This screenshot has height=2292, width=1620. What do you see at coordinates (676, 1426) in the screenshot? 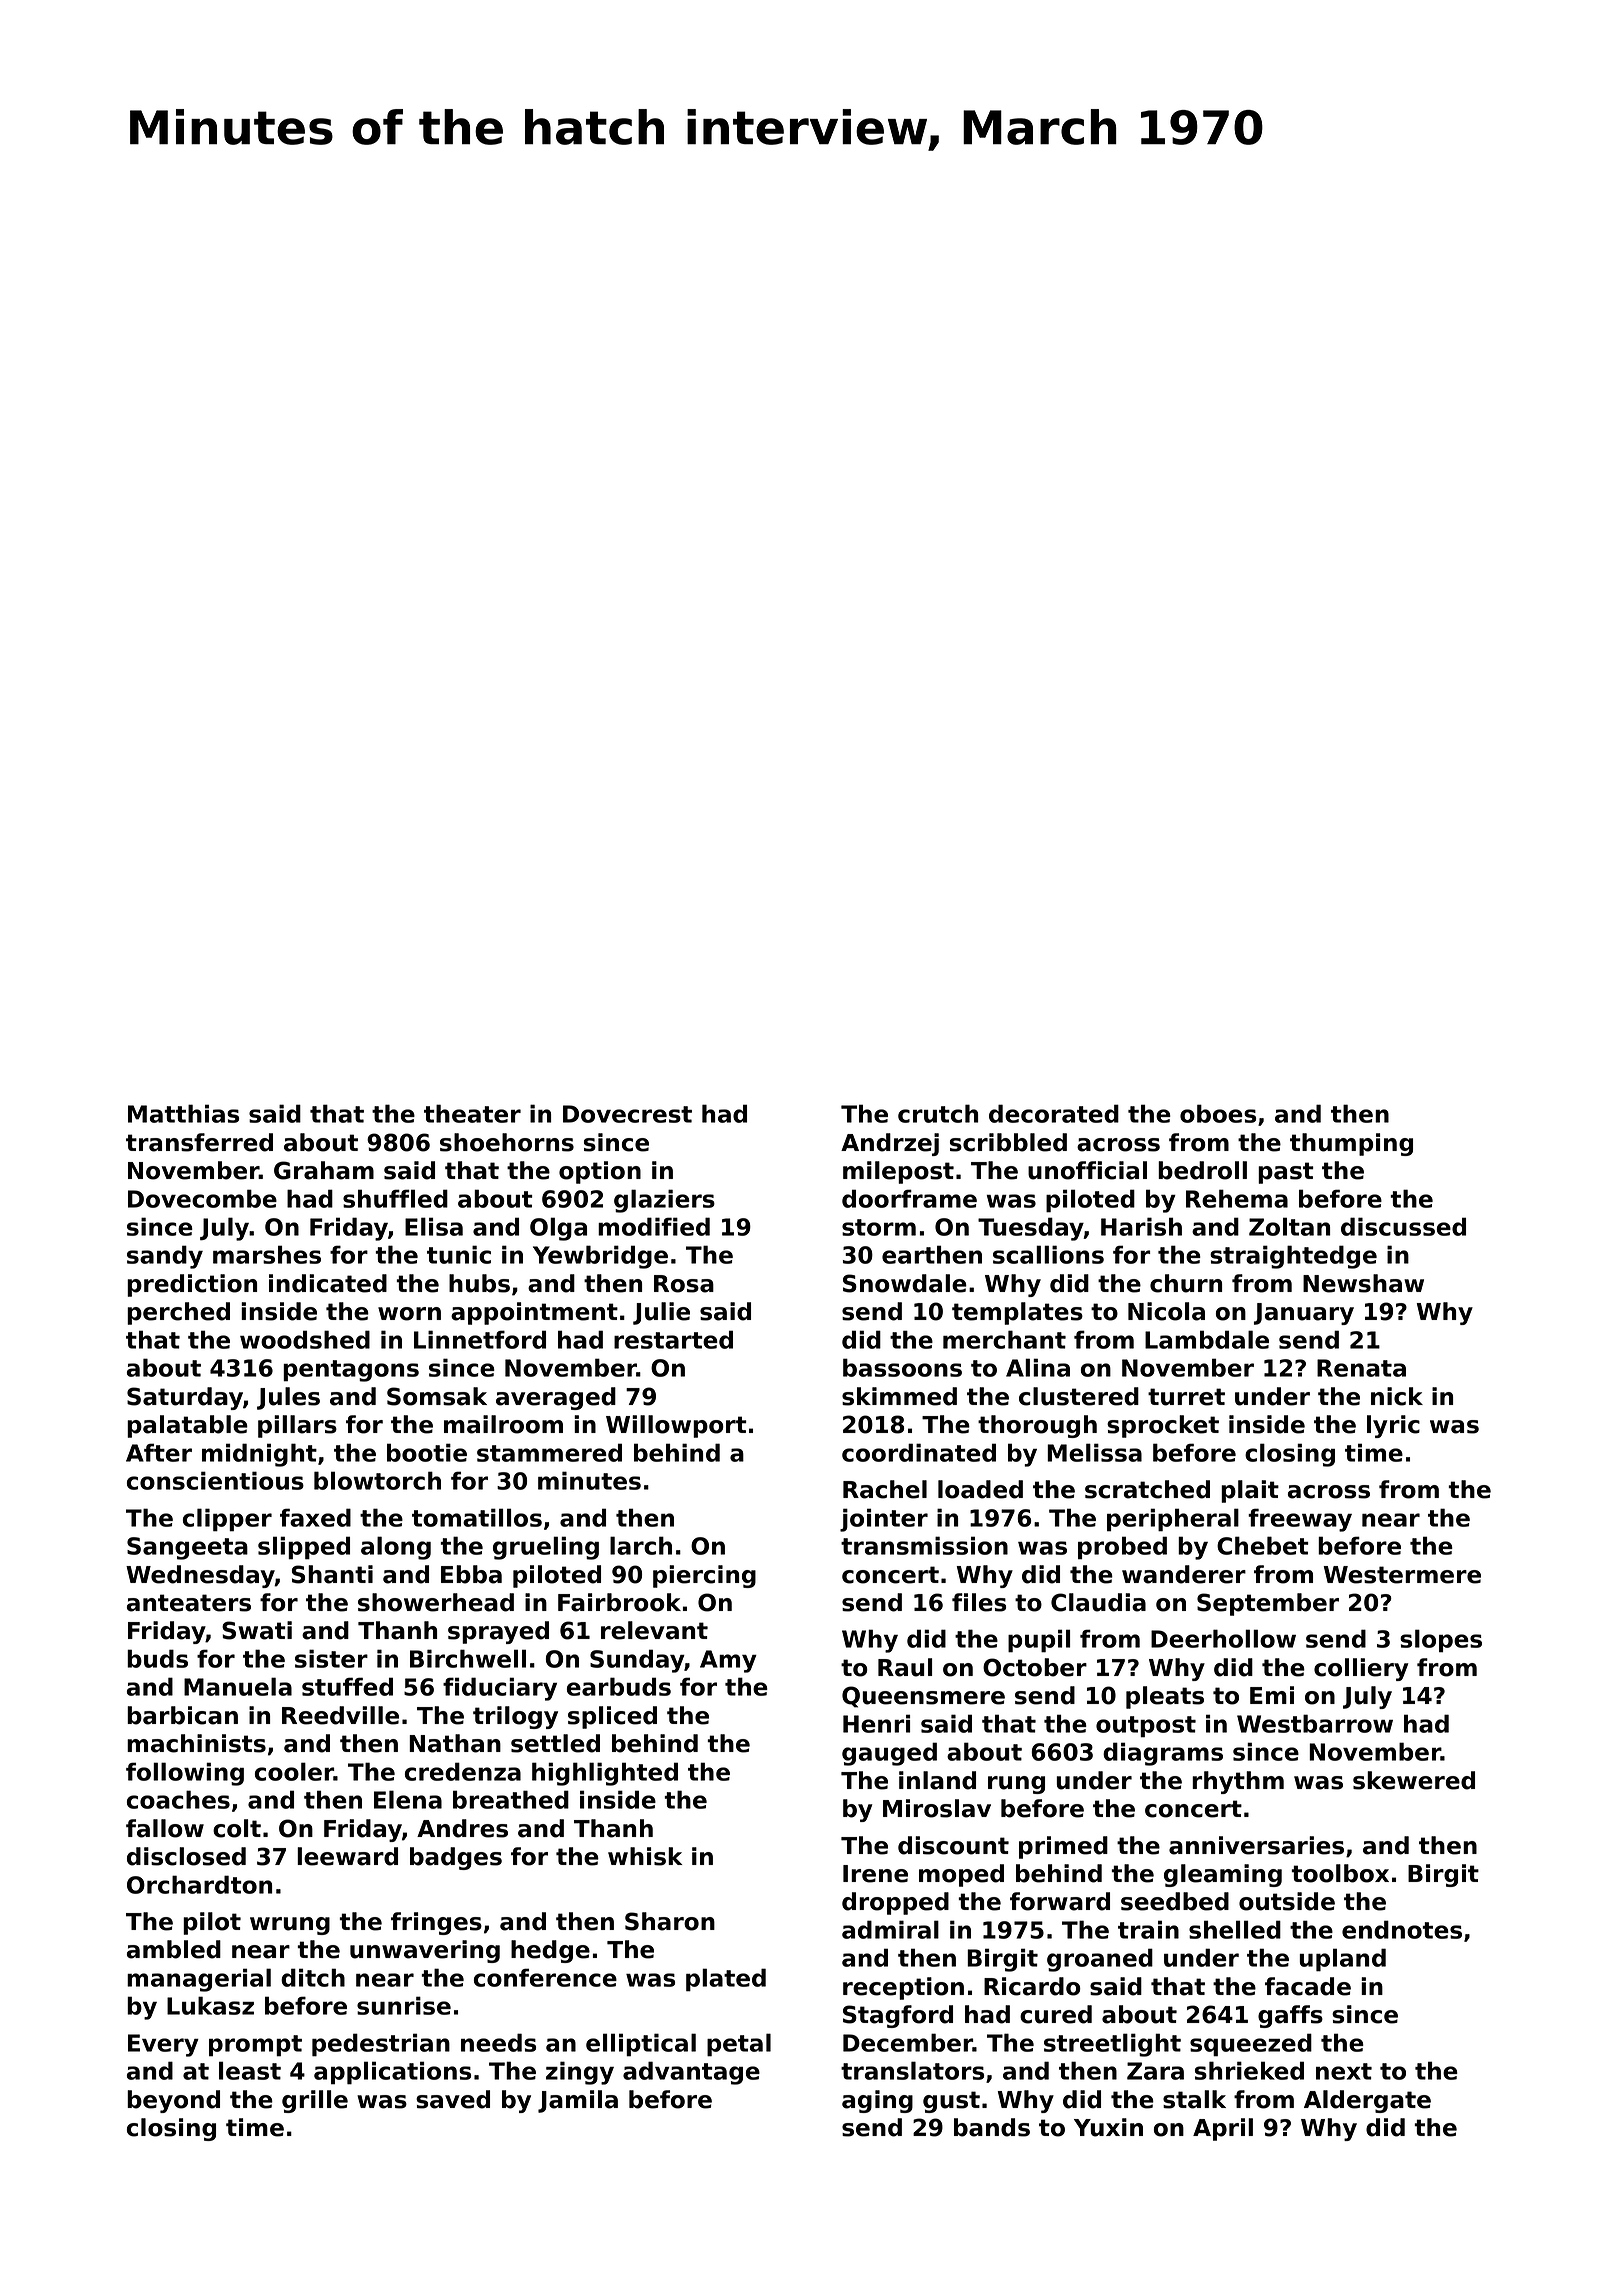
I see `Willowport` at bounding box center [676, 1426].
